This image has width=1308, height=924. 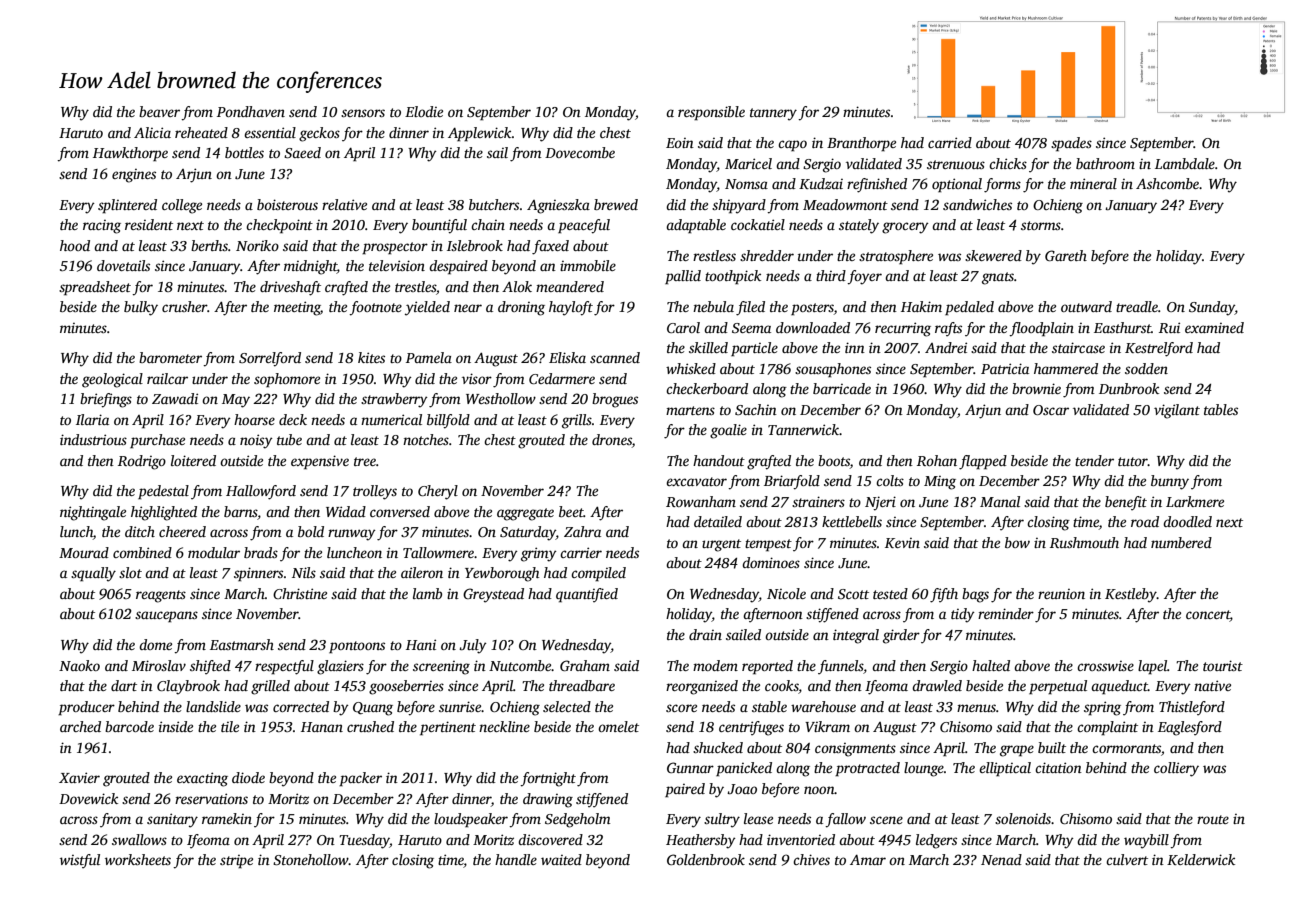 What do you see at coordinates (79, 777) in the image?
I see `Xavier` at bounding box center [79, 777].
